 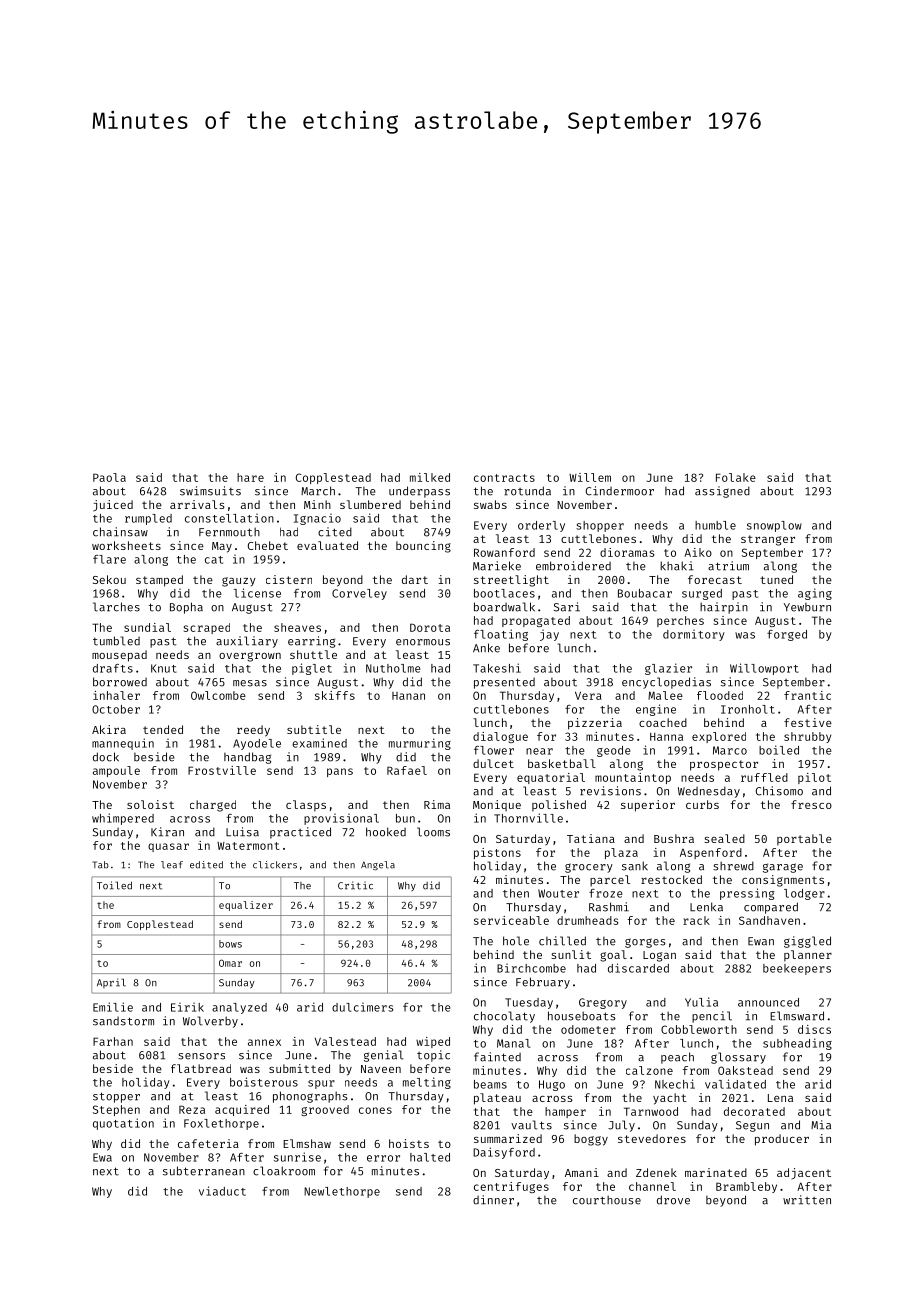 What do you see at coordinates (666, 737) in the screenshot?
I see `Hanna` at bounding box center [666, 737].
